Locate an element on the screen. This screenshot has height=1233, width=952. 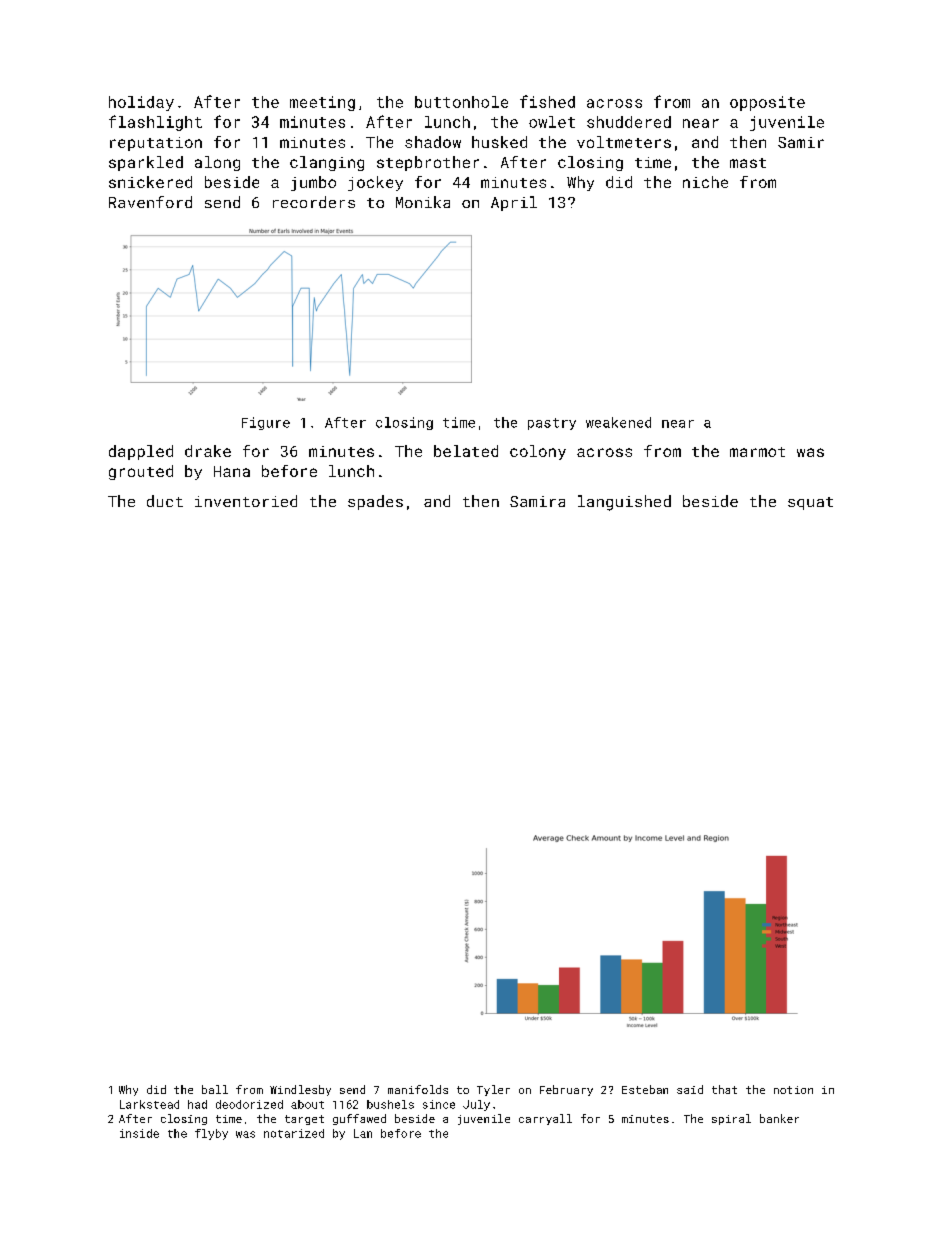
shadow is located at coordinates (433, 142).
